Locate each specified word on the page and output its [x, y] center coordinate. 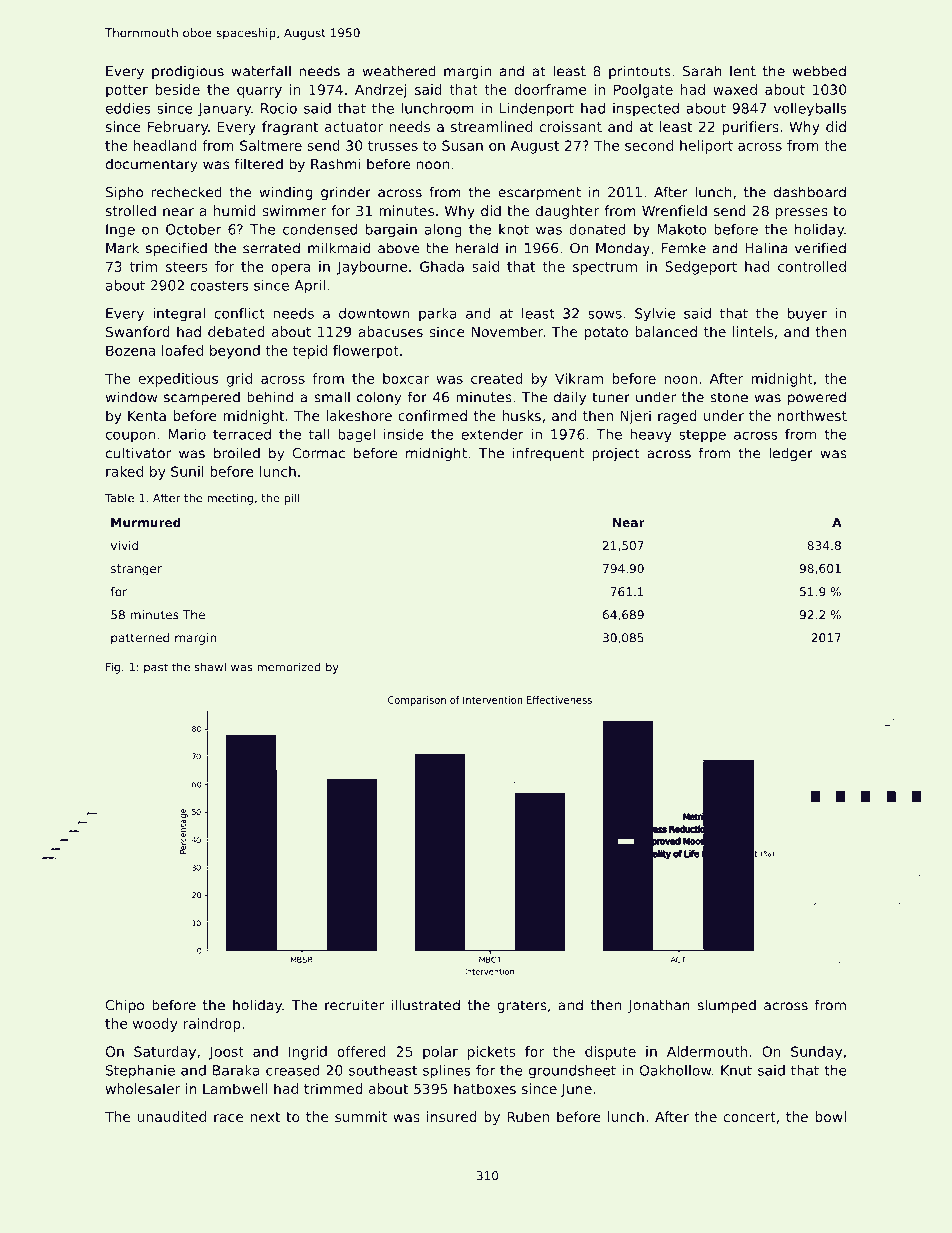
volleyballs [810, 110]
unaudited [171, 1116]
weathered [399, 71]
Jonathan [659, 1006]
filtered [259, 164]
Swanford [138, 331]
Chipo [125, 1006]
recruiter [354, 1005]
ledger [791, 454]
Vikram [579, 378]
